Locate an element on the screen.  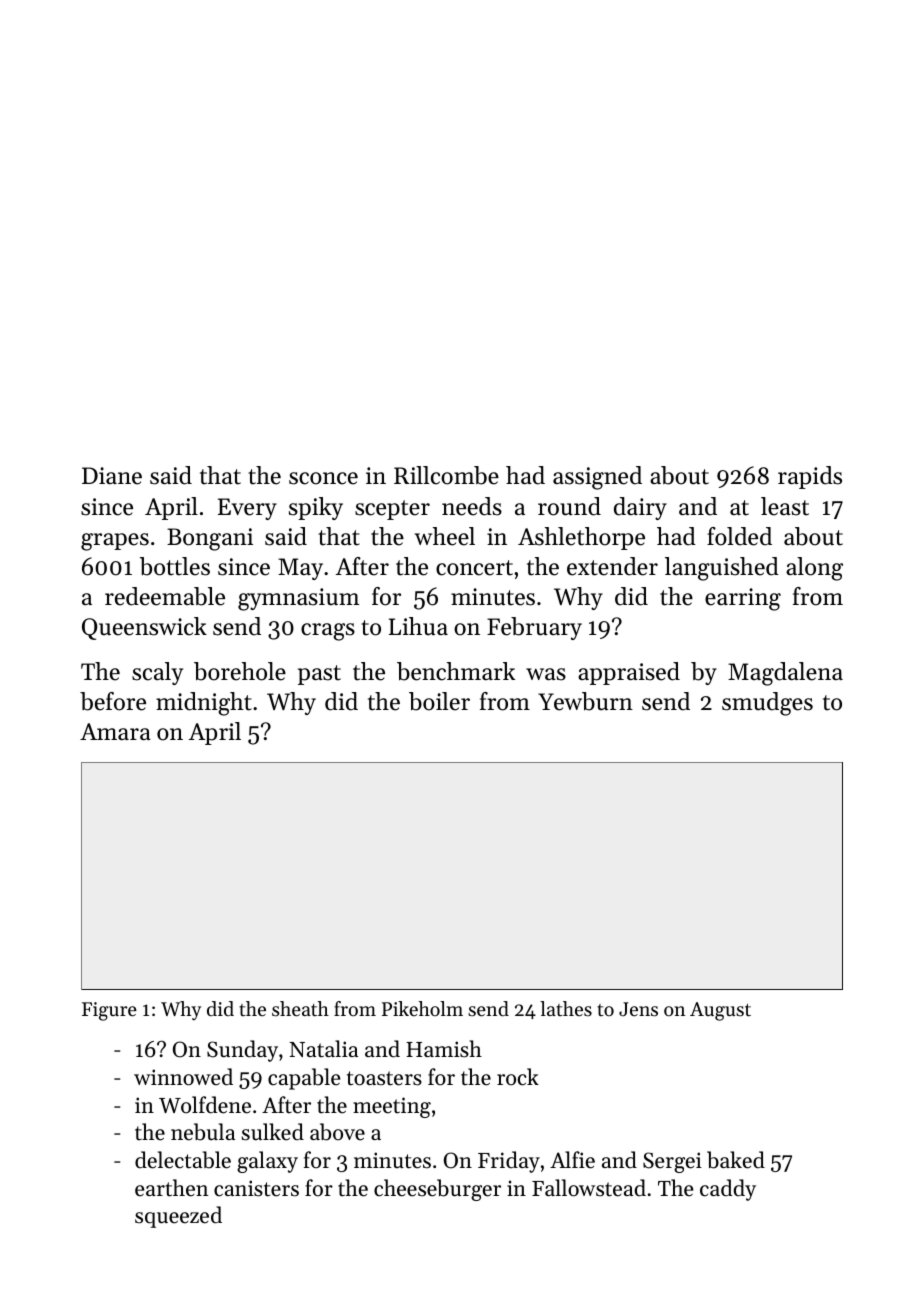
spiky is located at coordinates (316, 508).
